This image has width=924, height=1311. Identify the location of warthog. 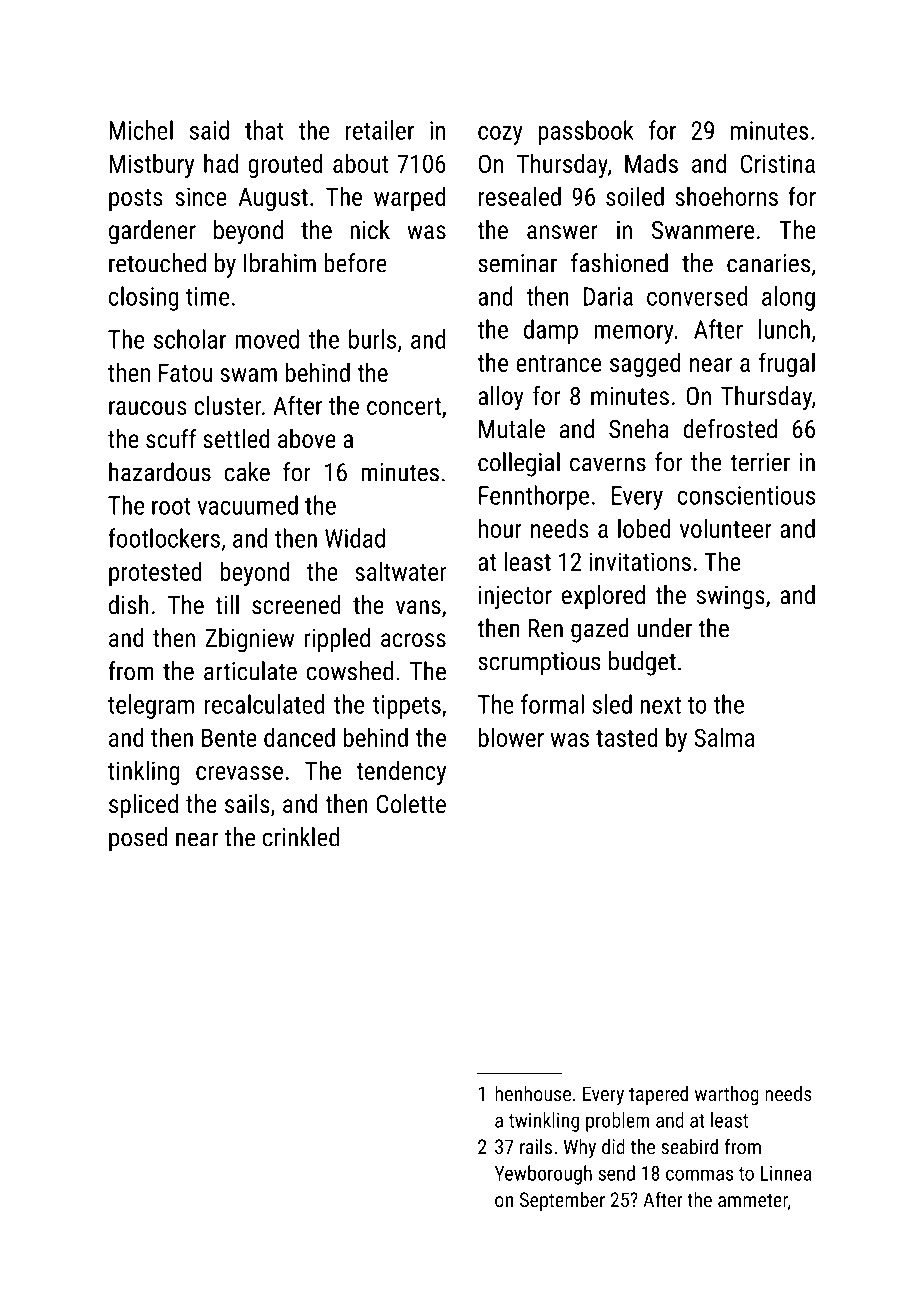
(727, 1095).
